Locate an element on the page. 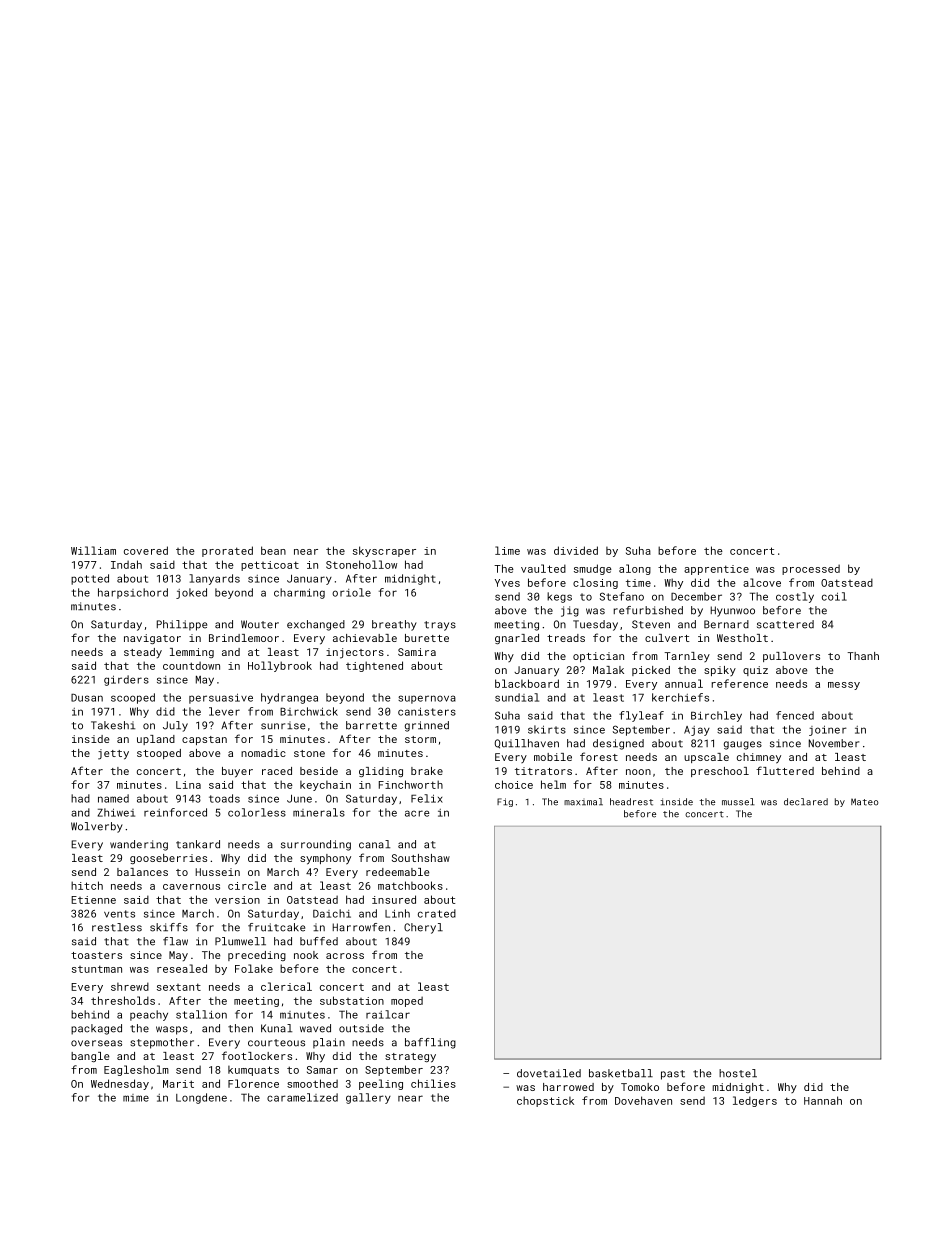 The width and height of the page is (952, 1233). divided is located at coordinates (576, 550).
